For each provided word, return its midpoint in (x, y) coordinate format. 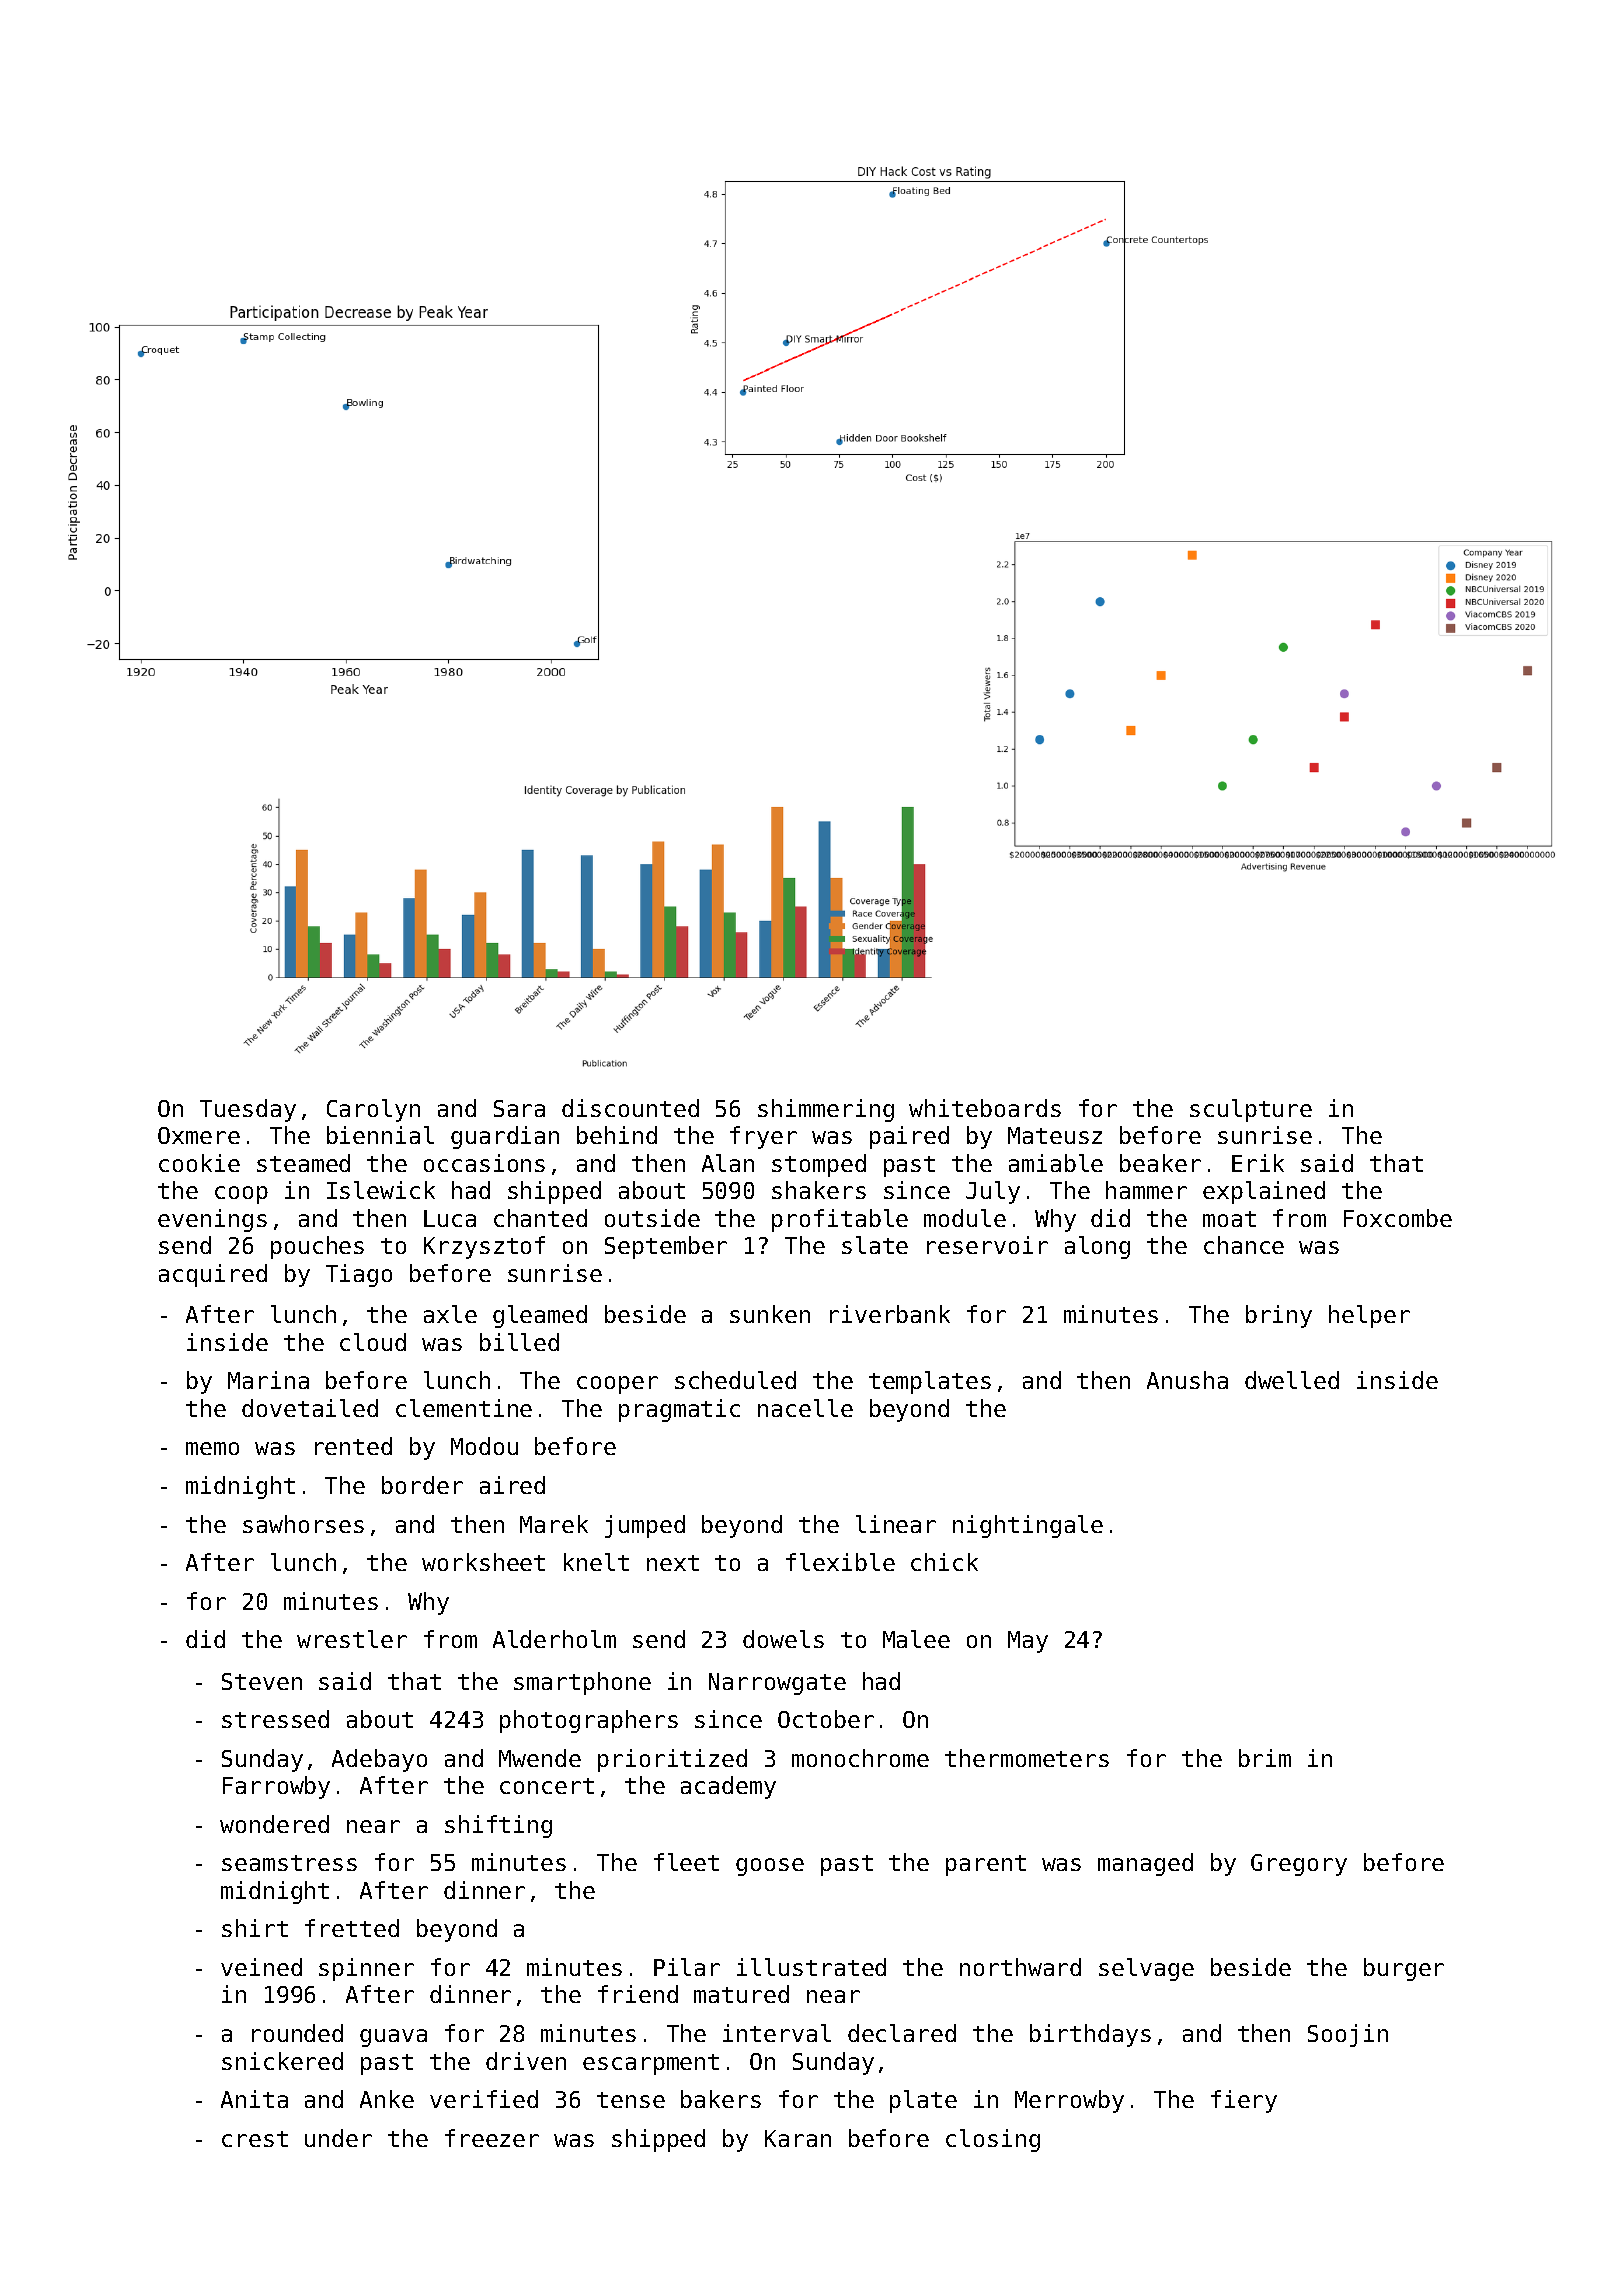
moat (1229, 1219)
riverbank (890, 1314)
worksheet (483, 1562)
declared (902, 2033)
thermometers (1027, 1758)
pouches (317, 1247)
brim (1265, 1758)
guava (393, 2038)
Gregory (1299, 1865)
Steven (262, 1681)
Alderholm (554, 1639)
